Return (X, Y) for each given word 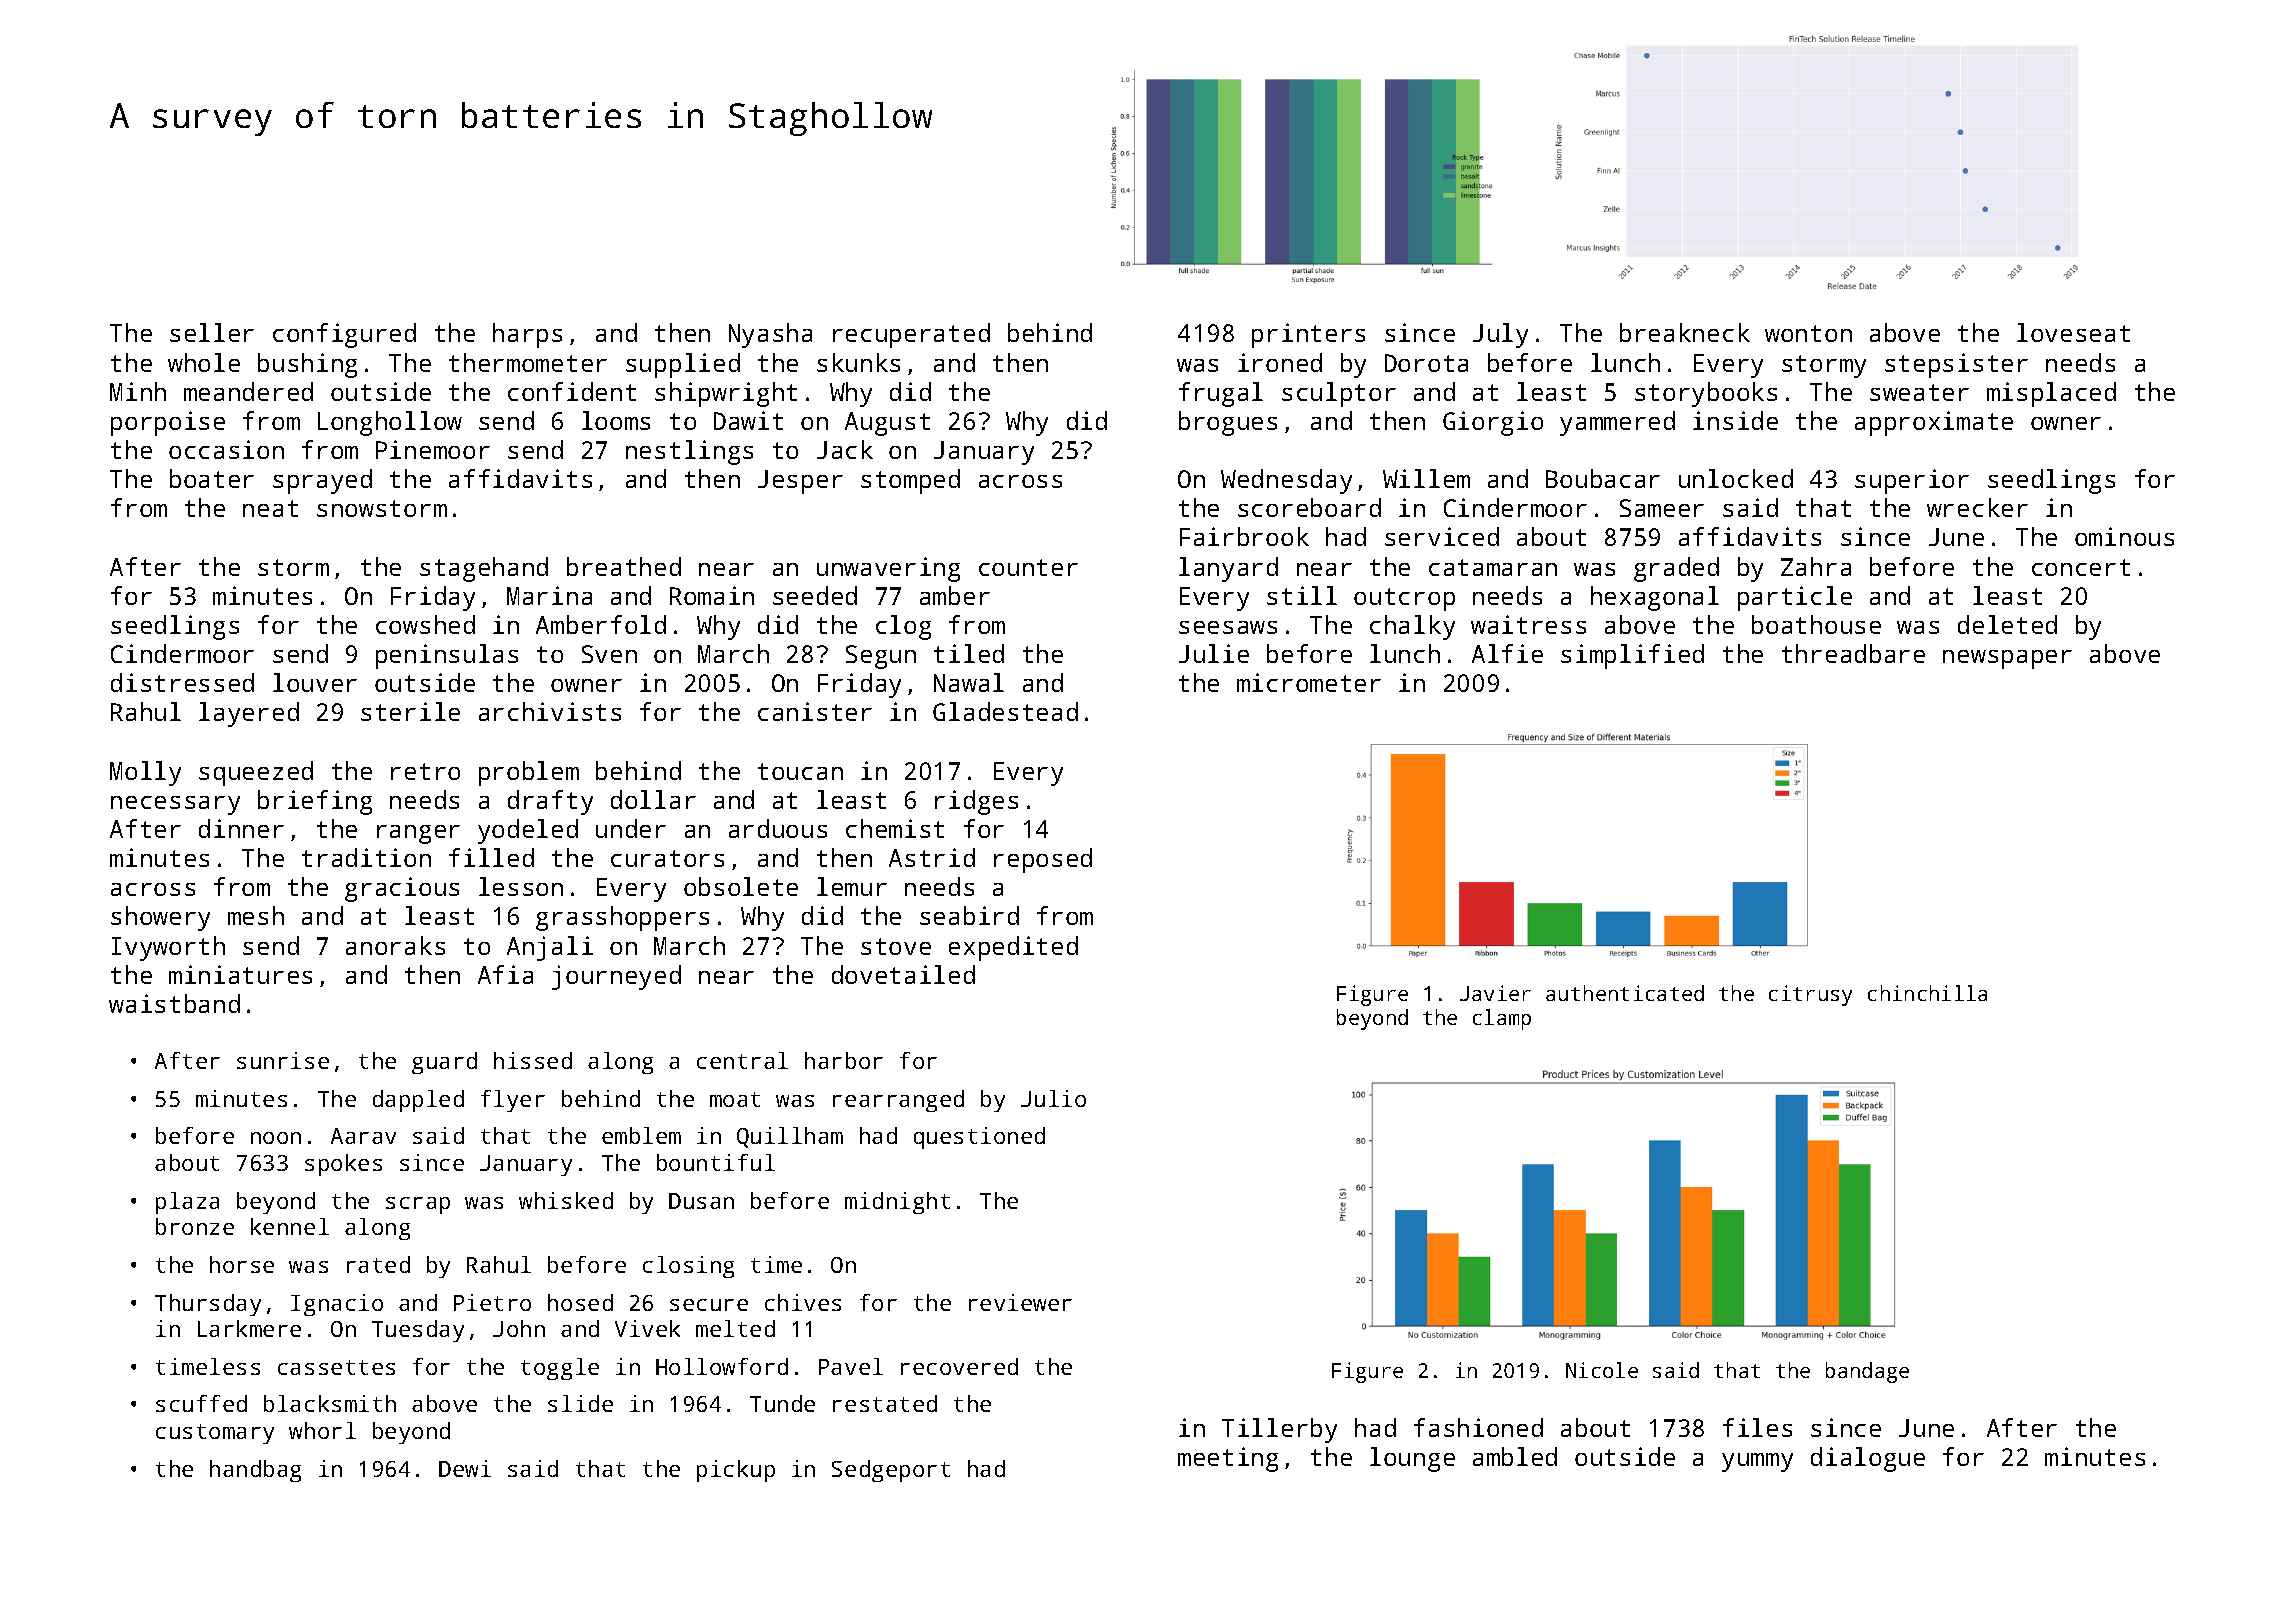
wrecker (1977, 507)
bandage (1867, 1372)
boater (212, 478)
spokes (343, 1165)
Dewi (465, 1468)
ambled (1515, 1456)
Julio (1053, 1098)
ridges (976, 802)
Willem (1426, 478)
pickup (736, 1471)
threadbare (1853, 653)
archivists (550, 711)
